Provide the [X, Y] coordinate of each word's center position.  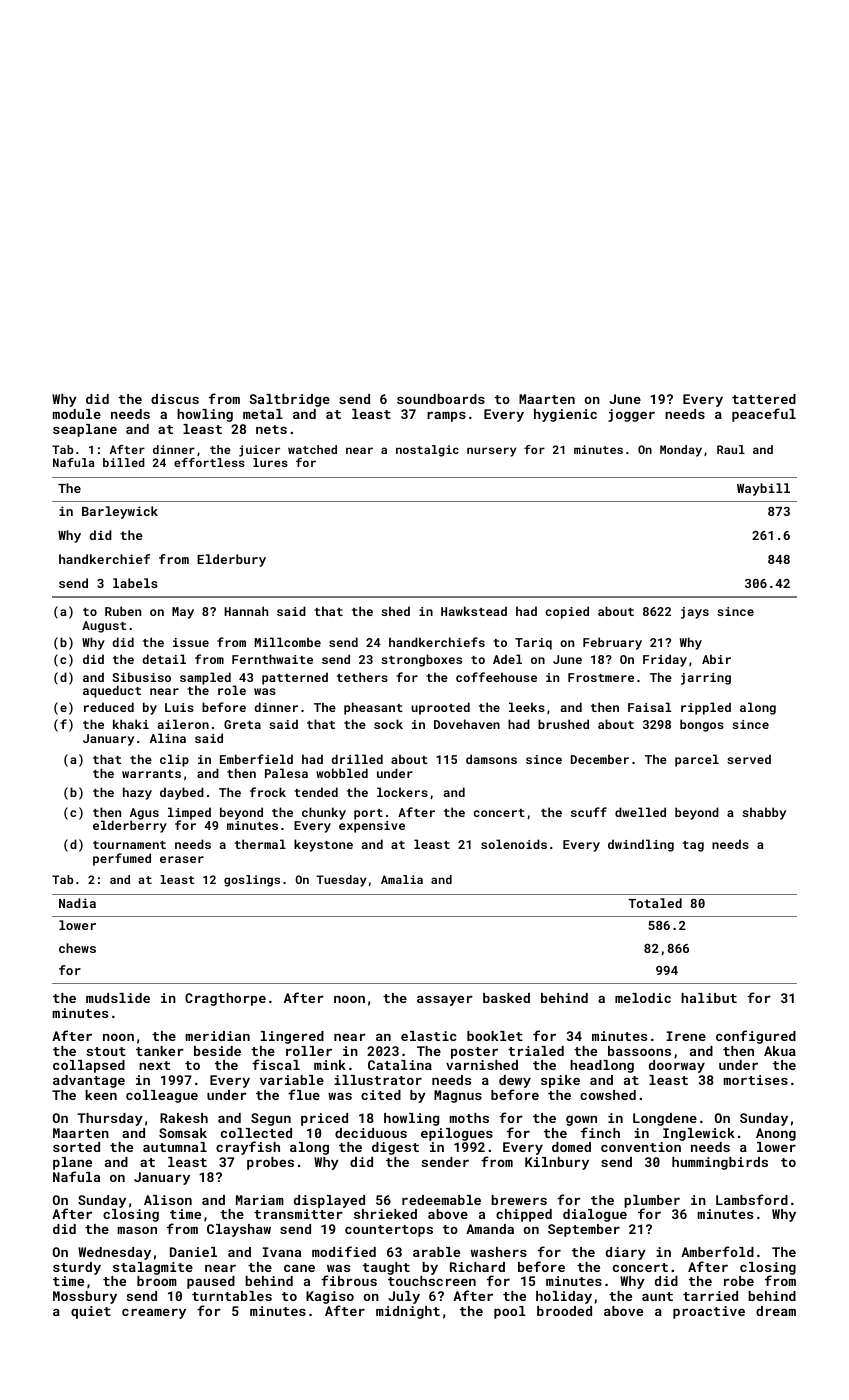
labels [135, 583]
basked [506, 998]
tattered [764, 399]
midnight [408, 1312]
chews [77, 948]
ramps [446, 416]
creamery [154, 1313]
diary [626, 1253]
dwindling [641, 845]
